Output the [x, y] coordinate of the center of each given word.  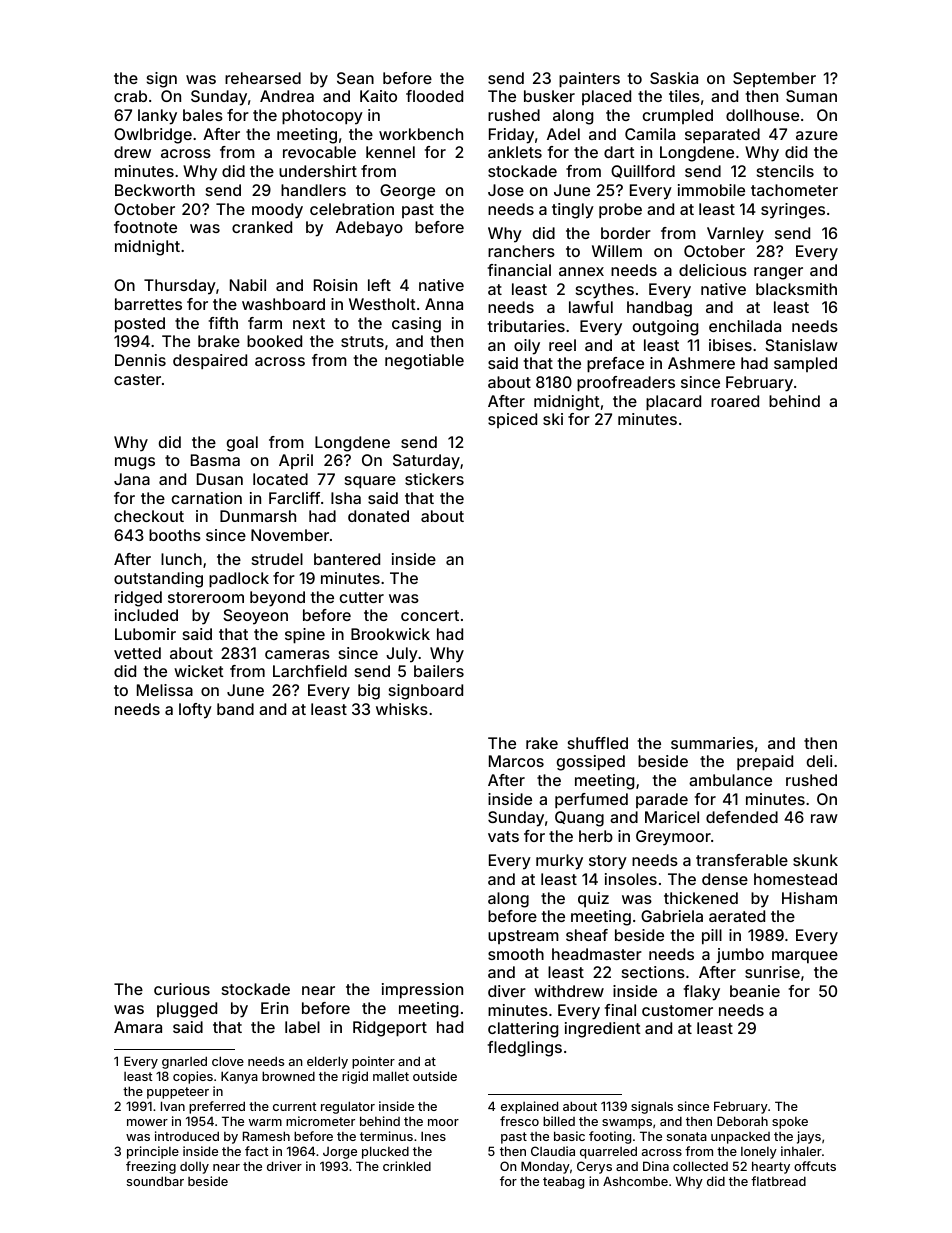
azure [817, 135]
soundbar [155, 1181]
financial [519, 270]
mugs [135, 463]
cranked [262, 227]
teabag [563, 1182]
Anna [444, 304]
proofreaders [626, 384]
